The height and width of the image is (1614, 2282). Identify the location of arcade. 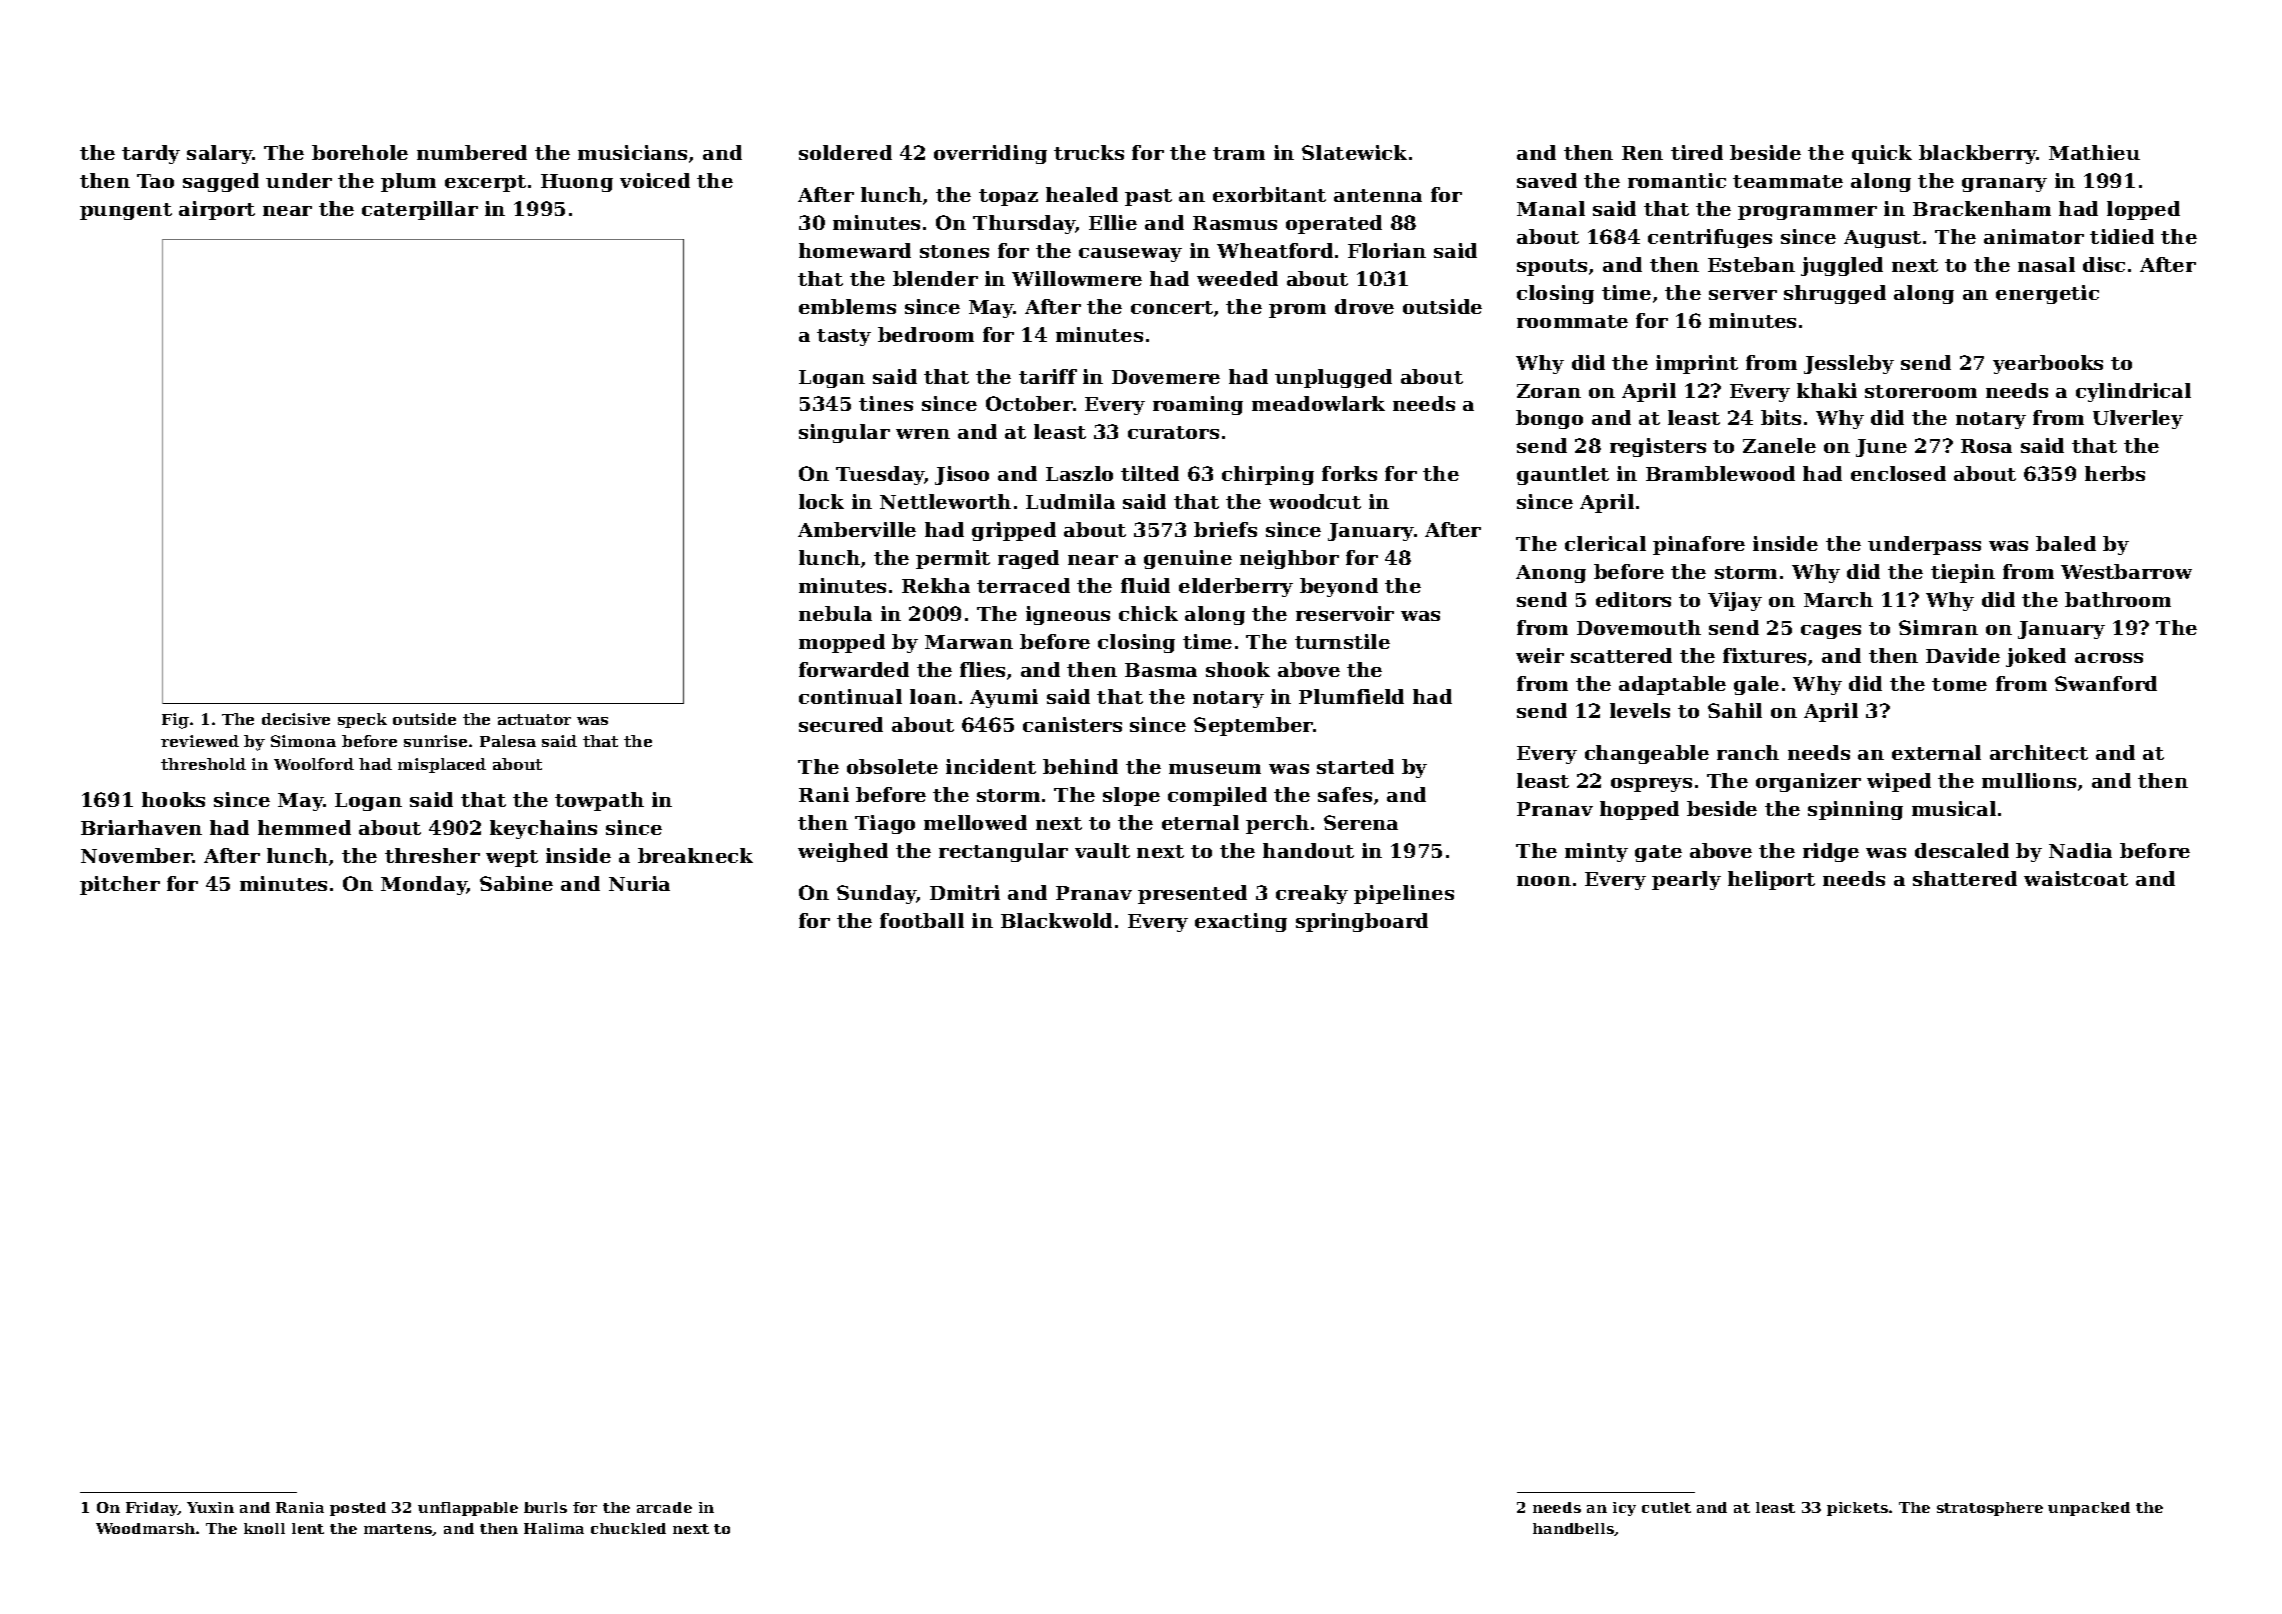
(664, 1507).
